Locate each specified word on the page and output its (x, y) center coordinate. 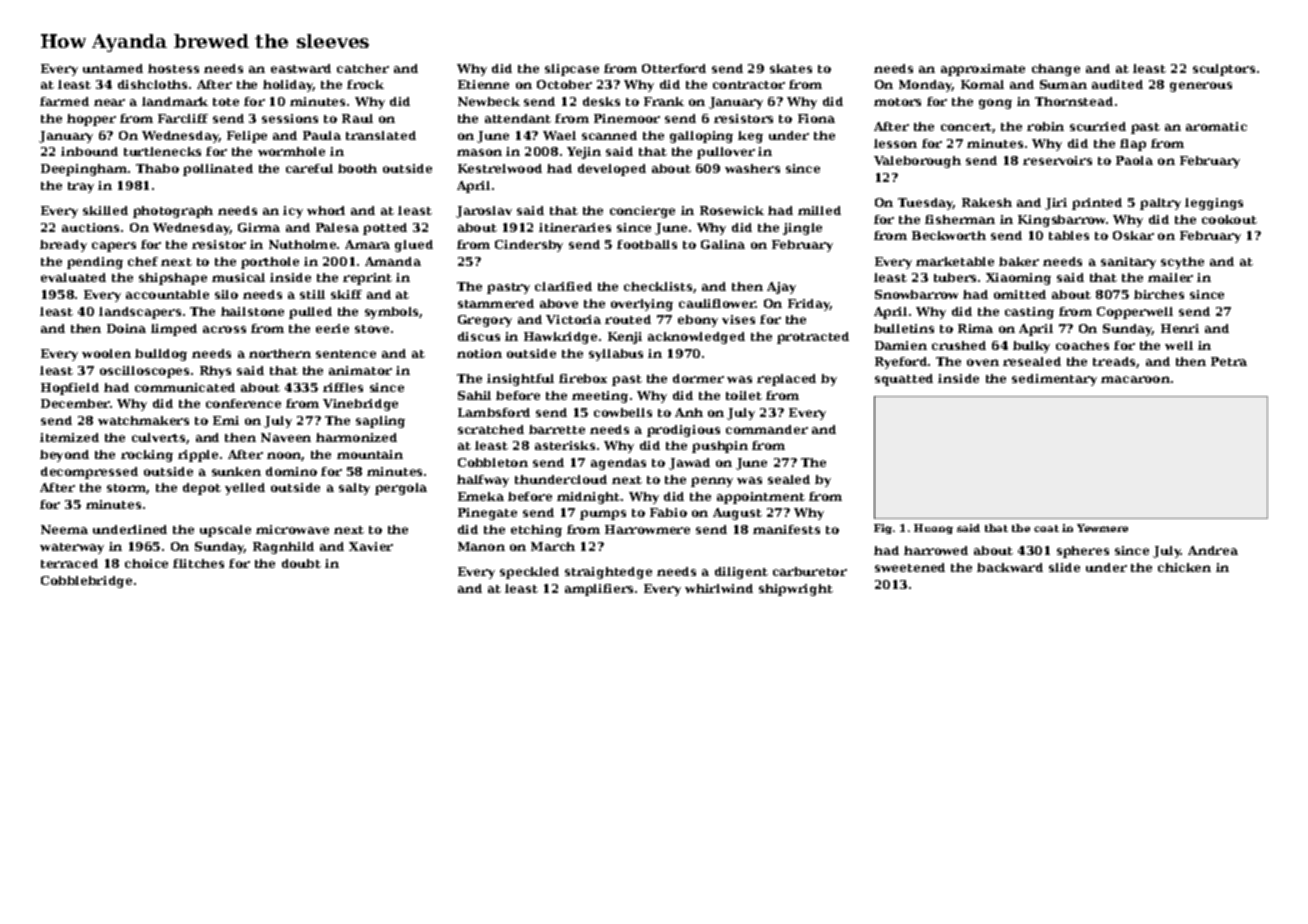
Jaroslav (484, 212)
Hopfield (70, 389)
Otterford (674, 68)
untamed (113, 68)
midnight (588, 498)
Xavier (371, 546)
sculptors (1224, 70)
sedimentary (1054, 380)
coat (1046, 528)
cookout (1229, 219)
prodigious (683, 431)
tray (81, 187)
